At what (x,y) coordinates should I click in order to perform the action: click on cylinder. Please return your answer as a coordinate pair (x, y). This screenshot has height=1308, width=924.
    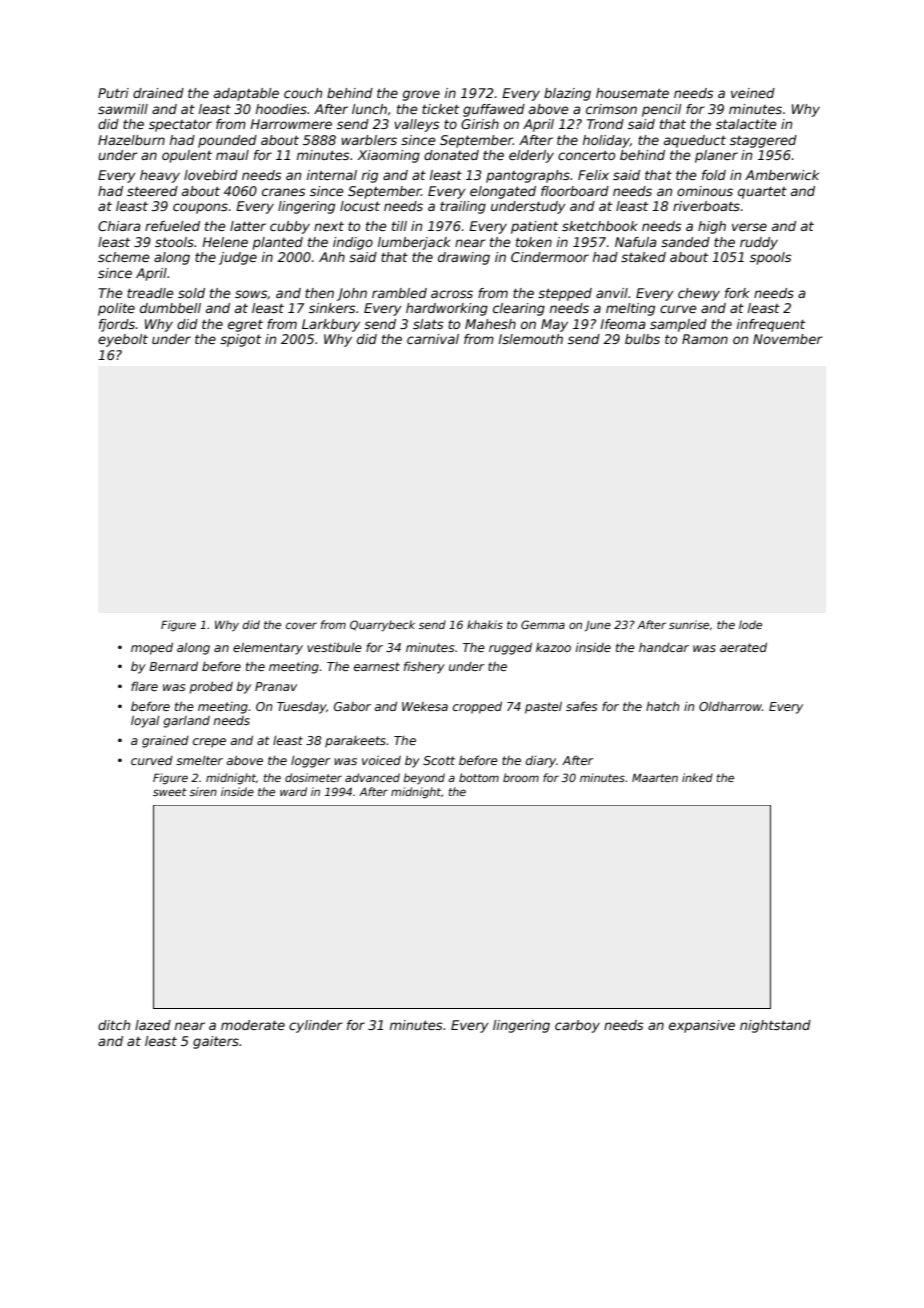
    Looking at the image, I should click on (316, 1026).
